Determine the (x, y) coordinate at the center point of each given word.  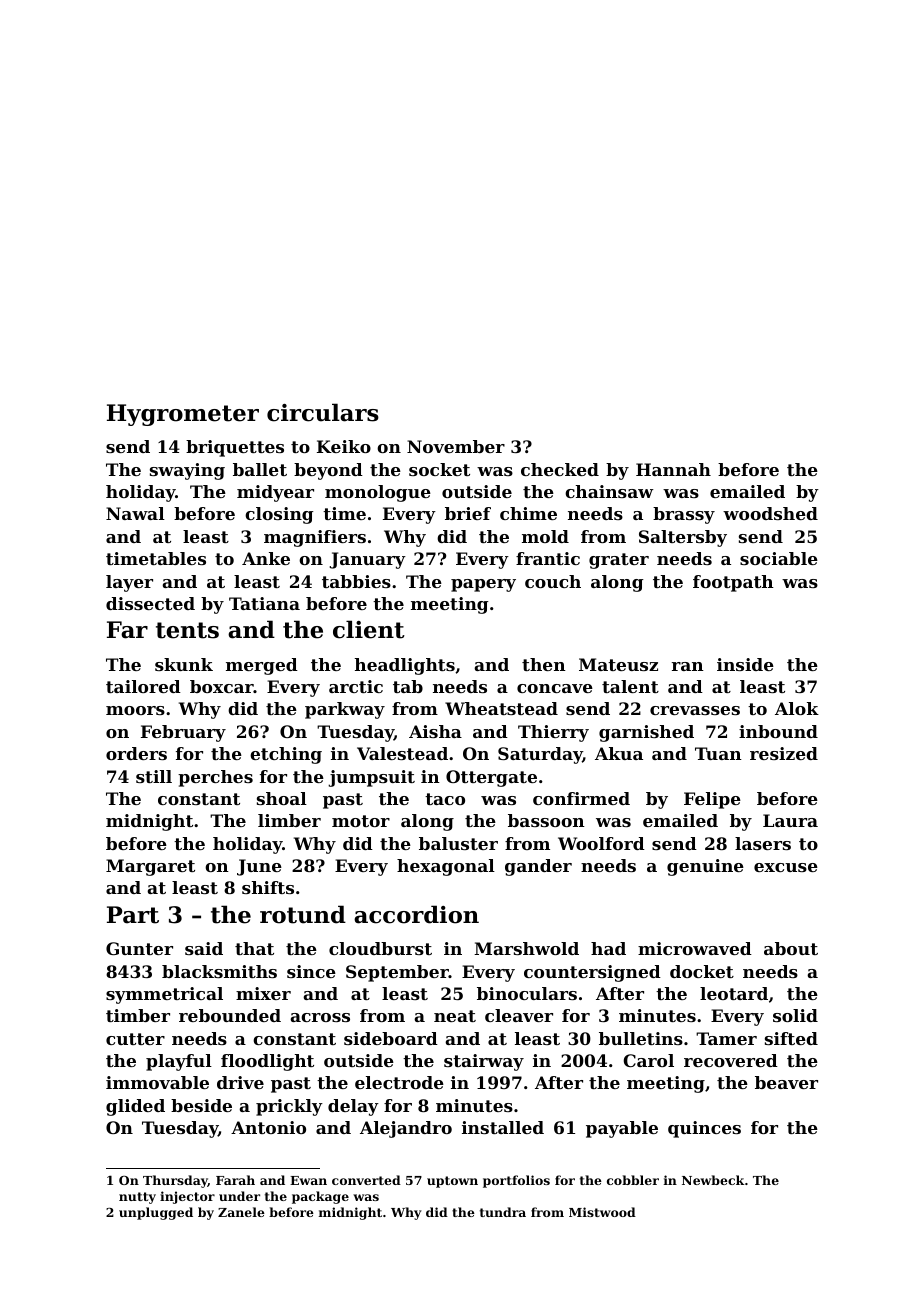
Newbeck (713, 1180)
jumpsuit (371, 778)
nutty (137, 1198)
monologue (378, 493)
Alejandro (406, 1129)
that (254, 948)
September (397, 973)
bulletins (641, 1038)
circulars (323, 412)
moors (135, 710)
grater (619, 561)
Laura (790, 820)
